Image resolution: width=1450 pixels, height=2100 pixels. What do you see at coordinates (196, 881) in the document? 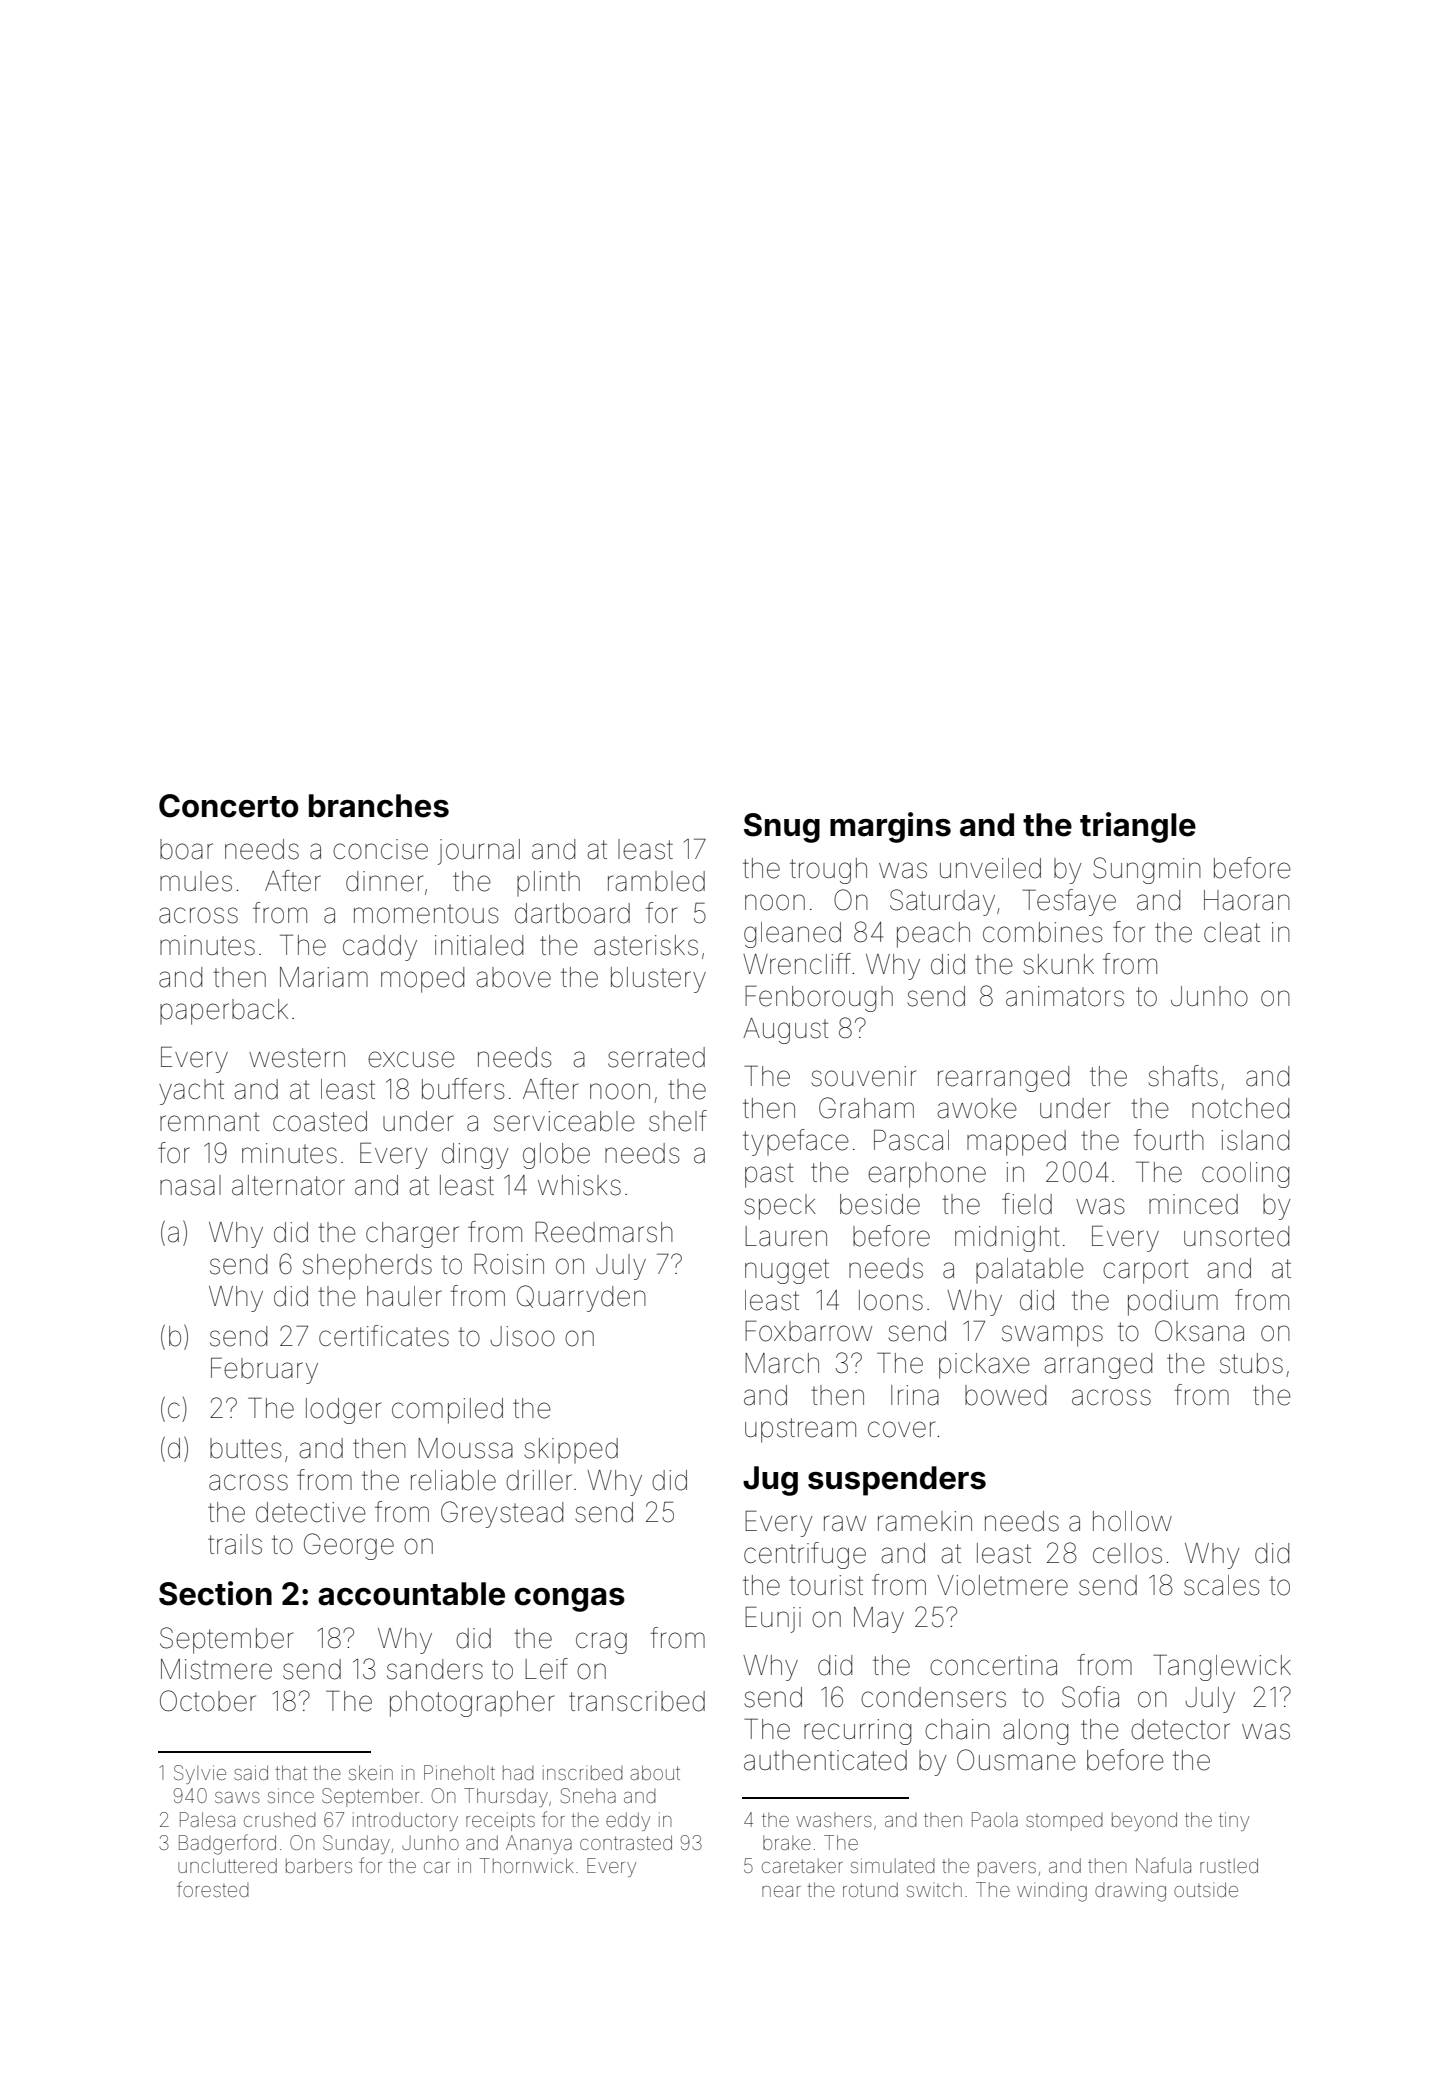
I see `mules` at bounding box center [196, 881].
